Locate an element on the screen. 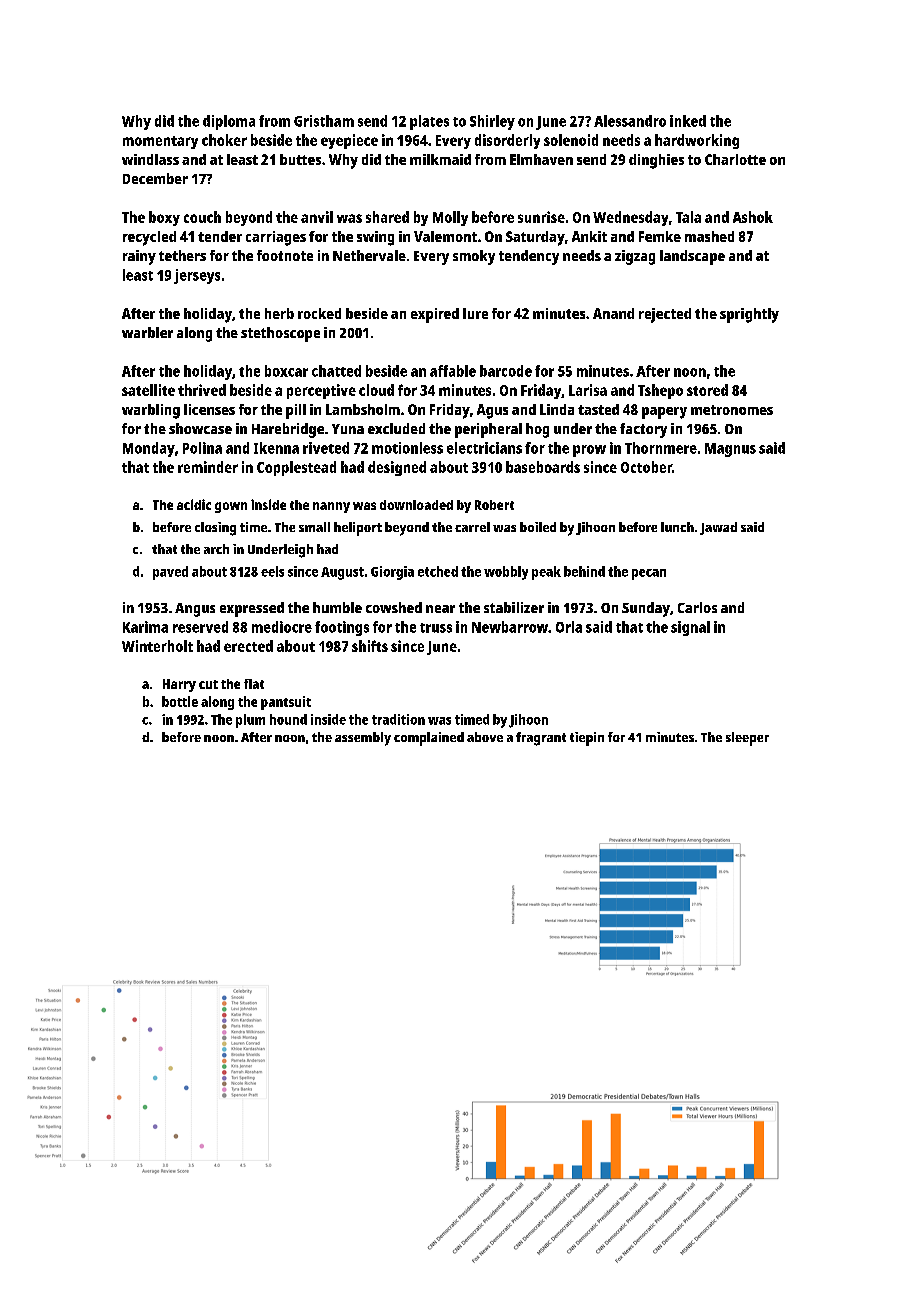 Image resolution: width=908 pixels, height=1316 pixels. flat is located at coordinates (254, 684).
